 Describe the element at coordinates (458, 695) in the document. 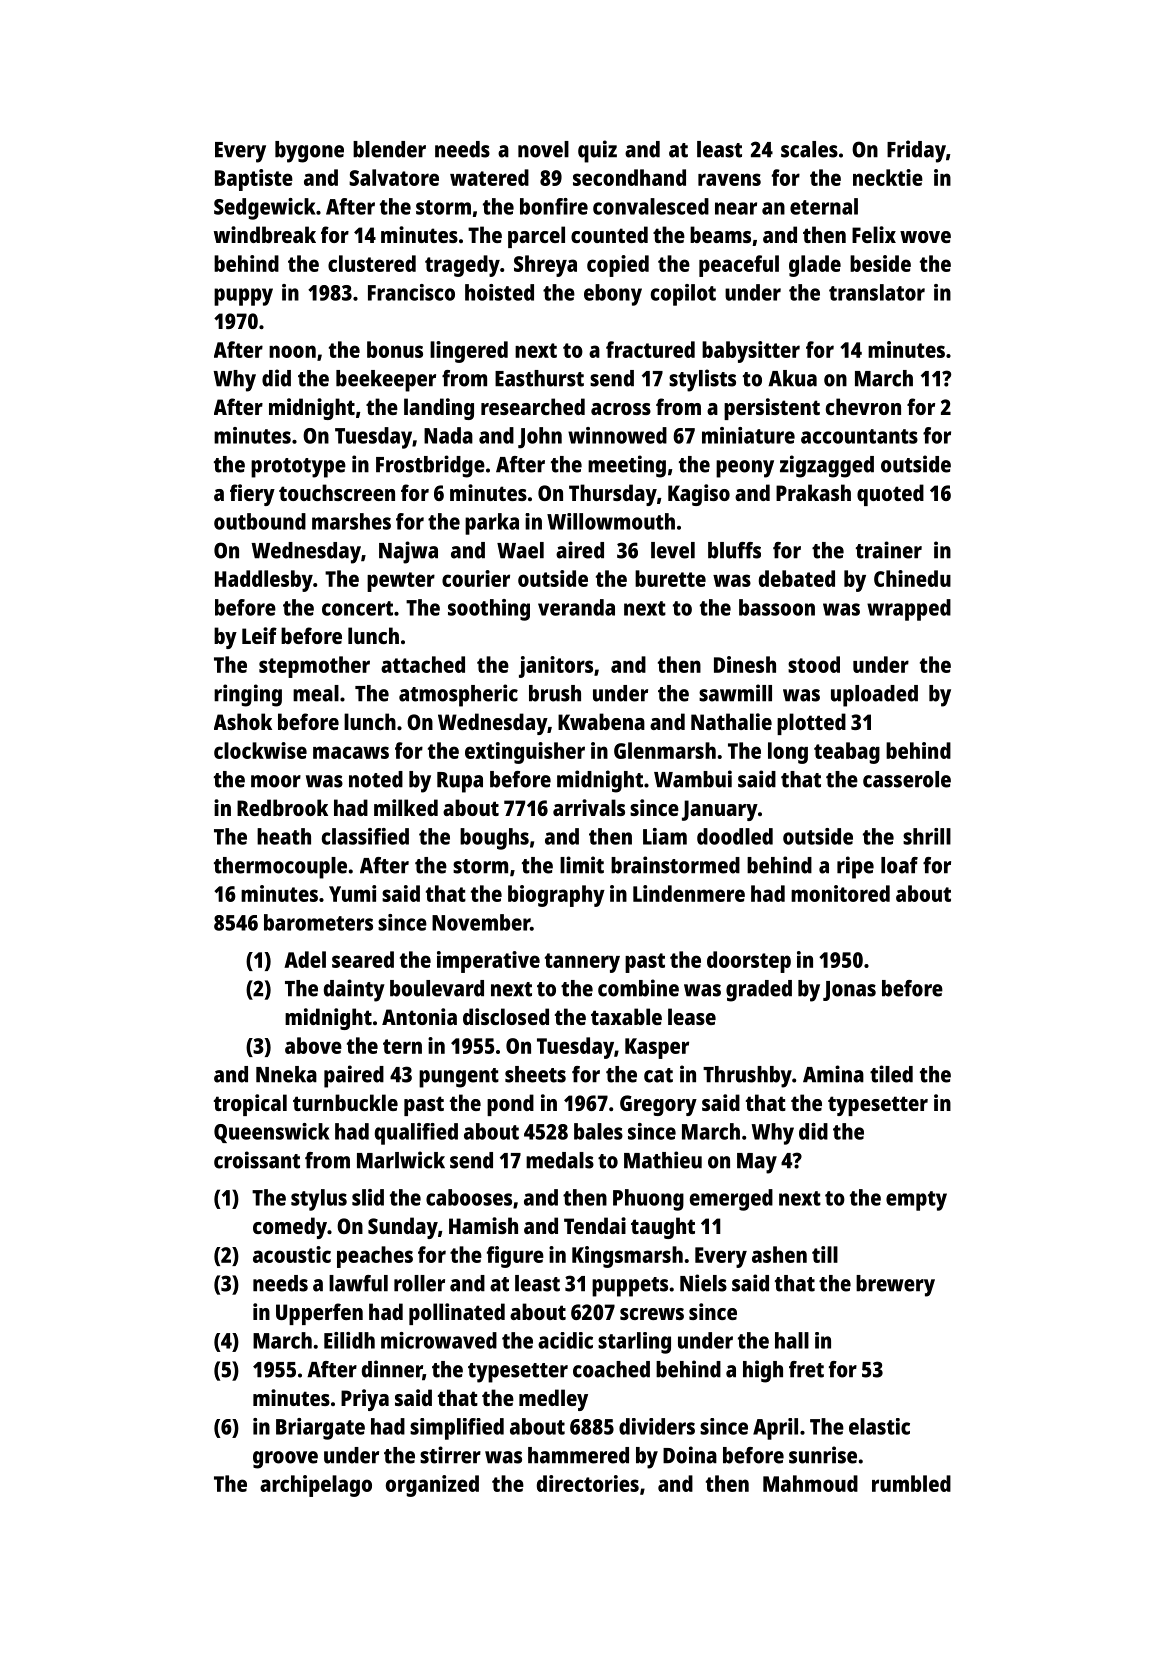

I see `atmospheric` at that location.
